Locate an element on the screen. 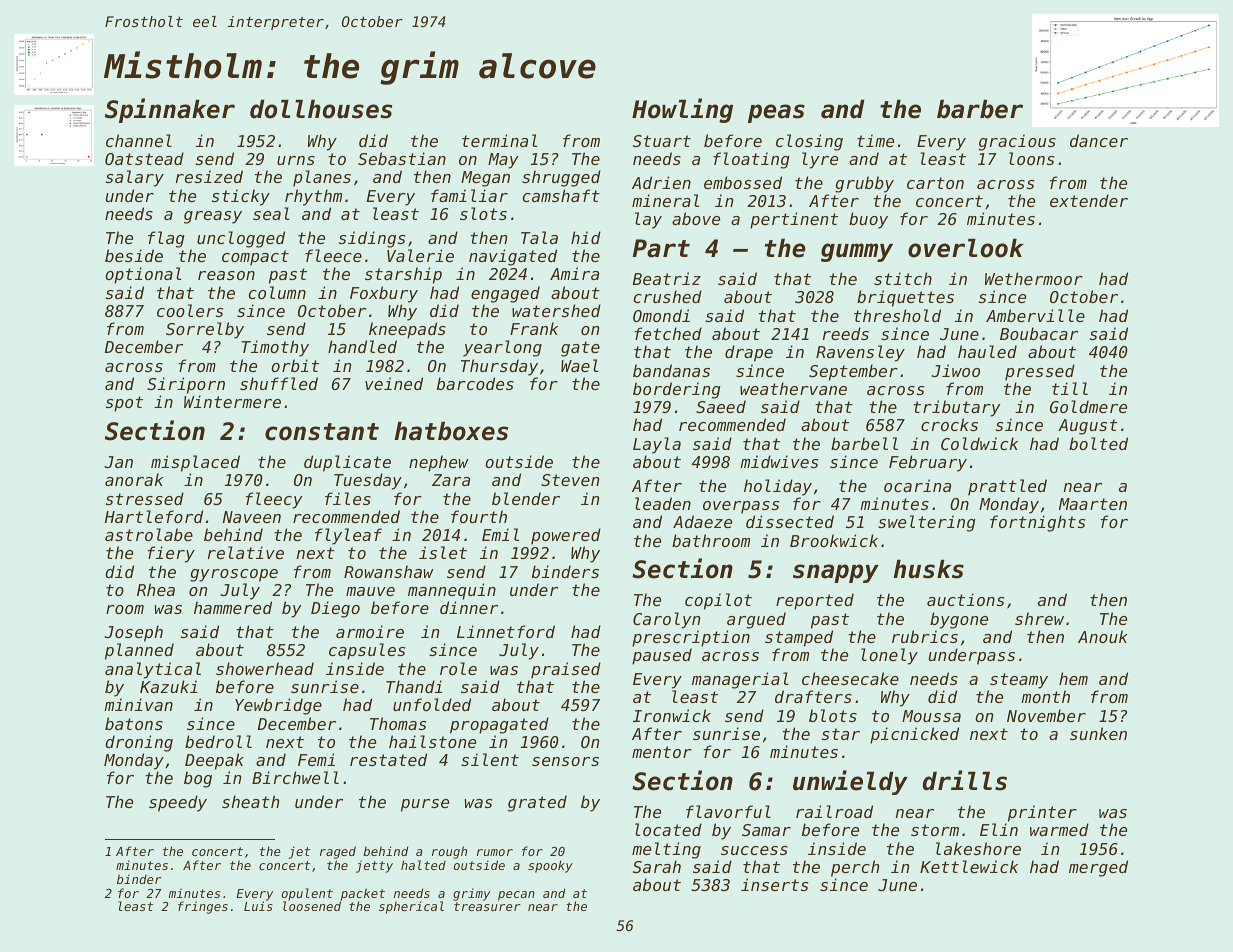  dollhouses is located at coordinates (321, 109).
